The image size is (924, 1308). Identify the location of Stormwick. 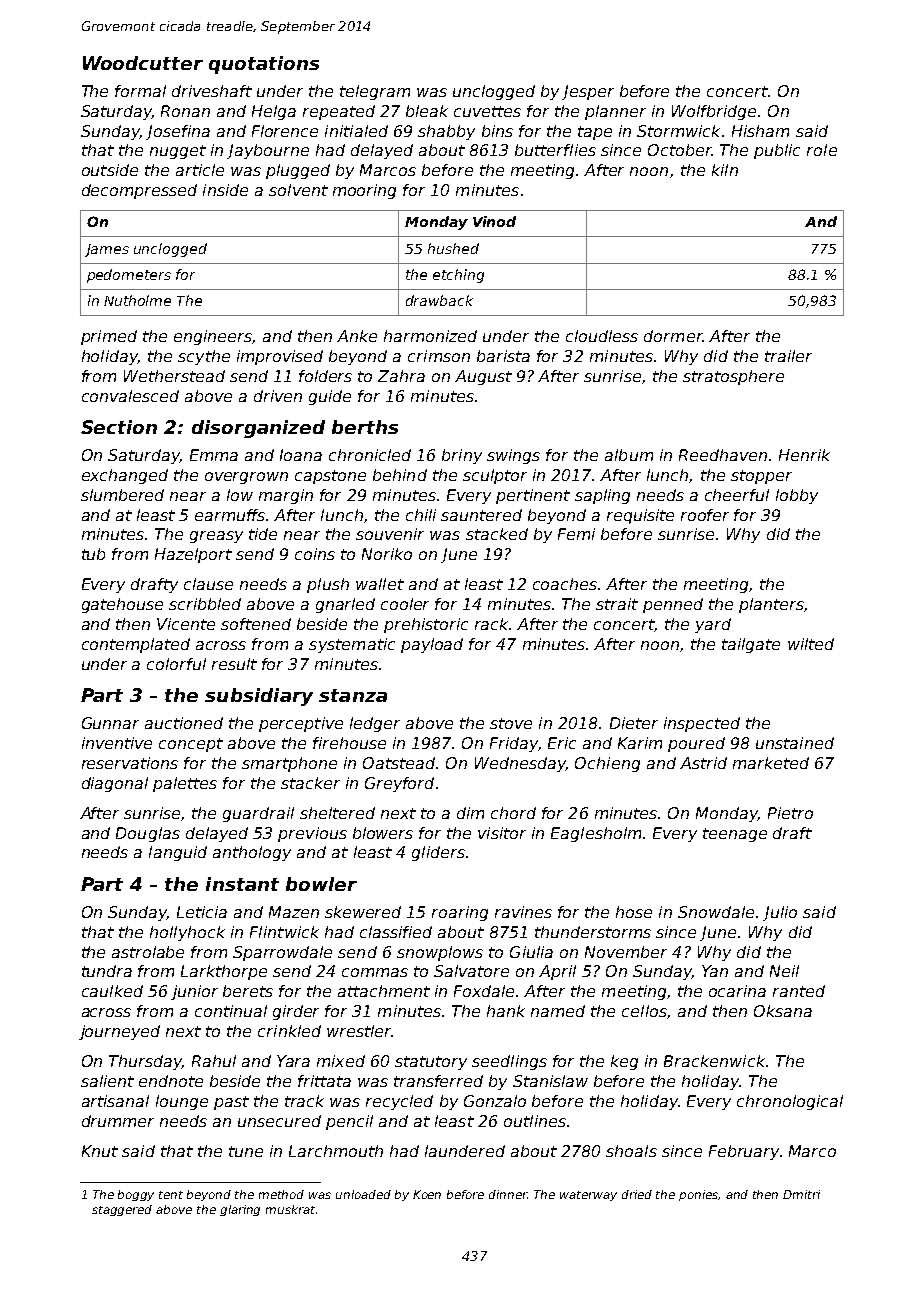
(678, 131).
